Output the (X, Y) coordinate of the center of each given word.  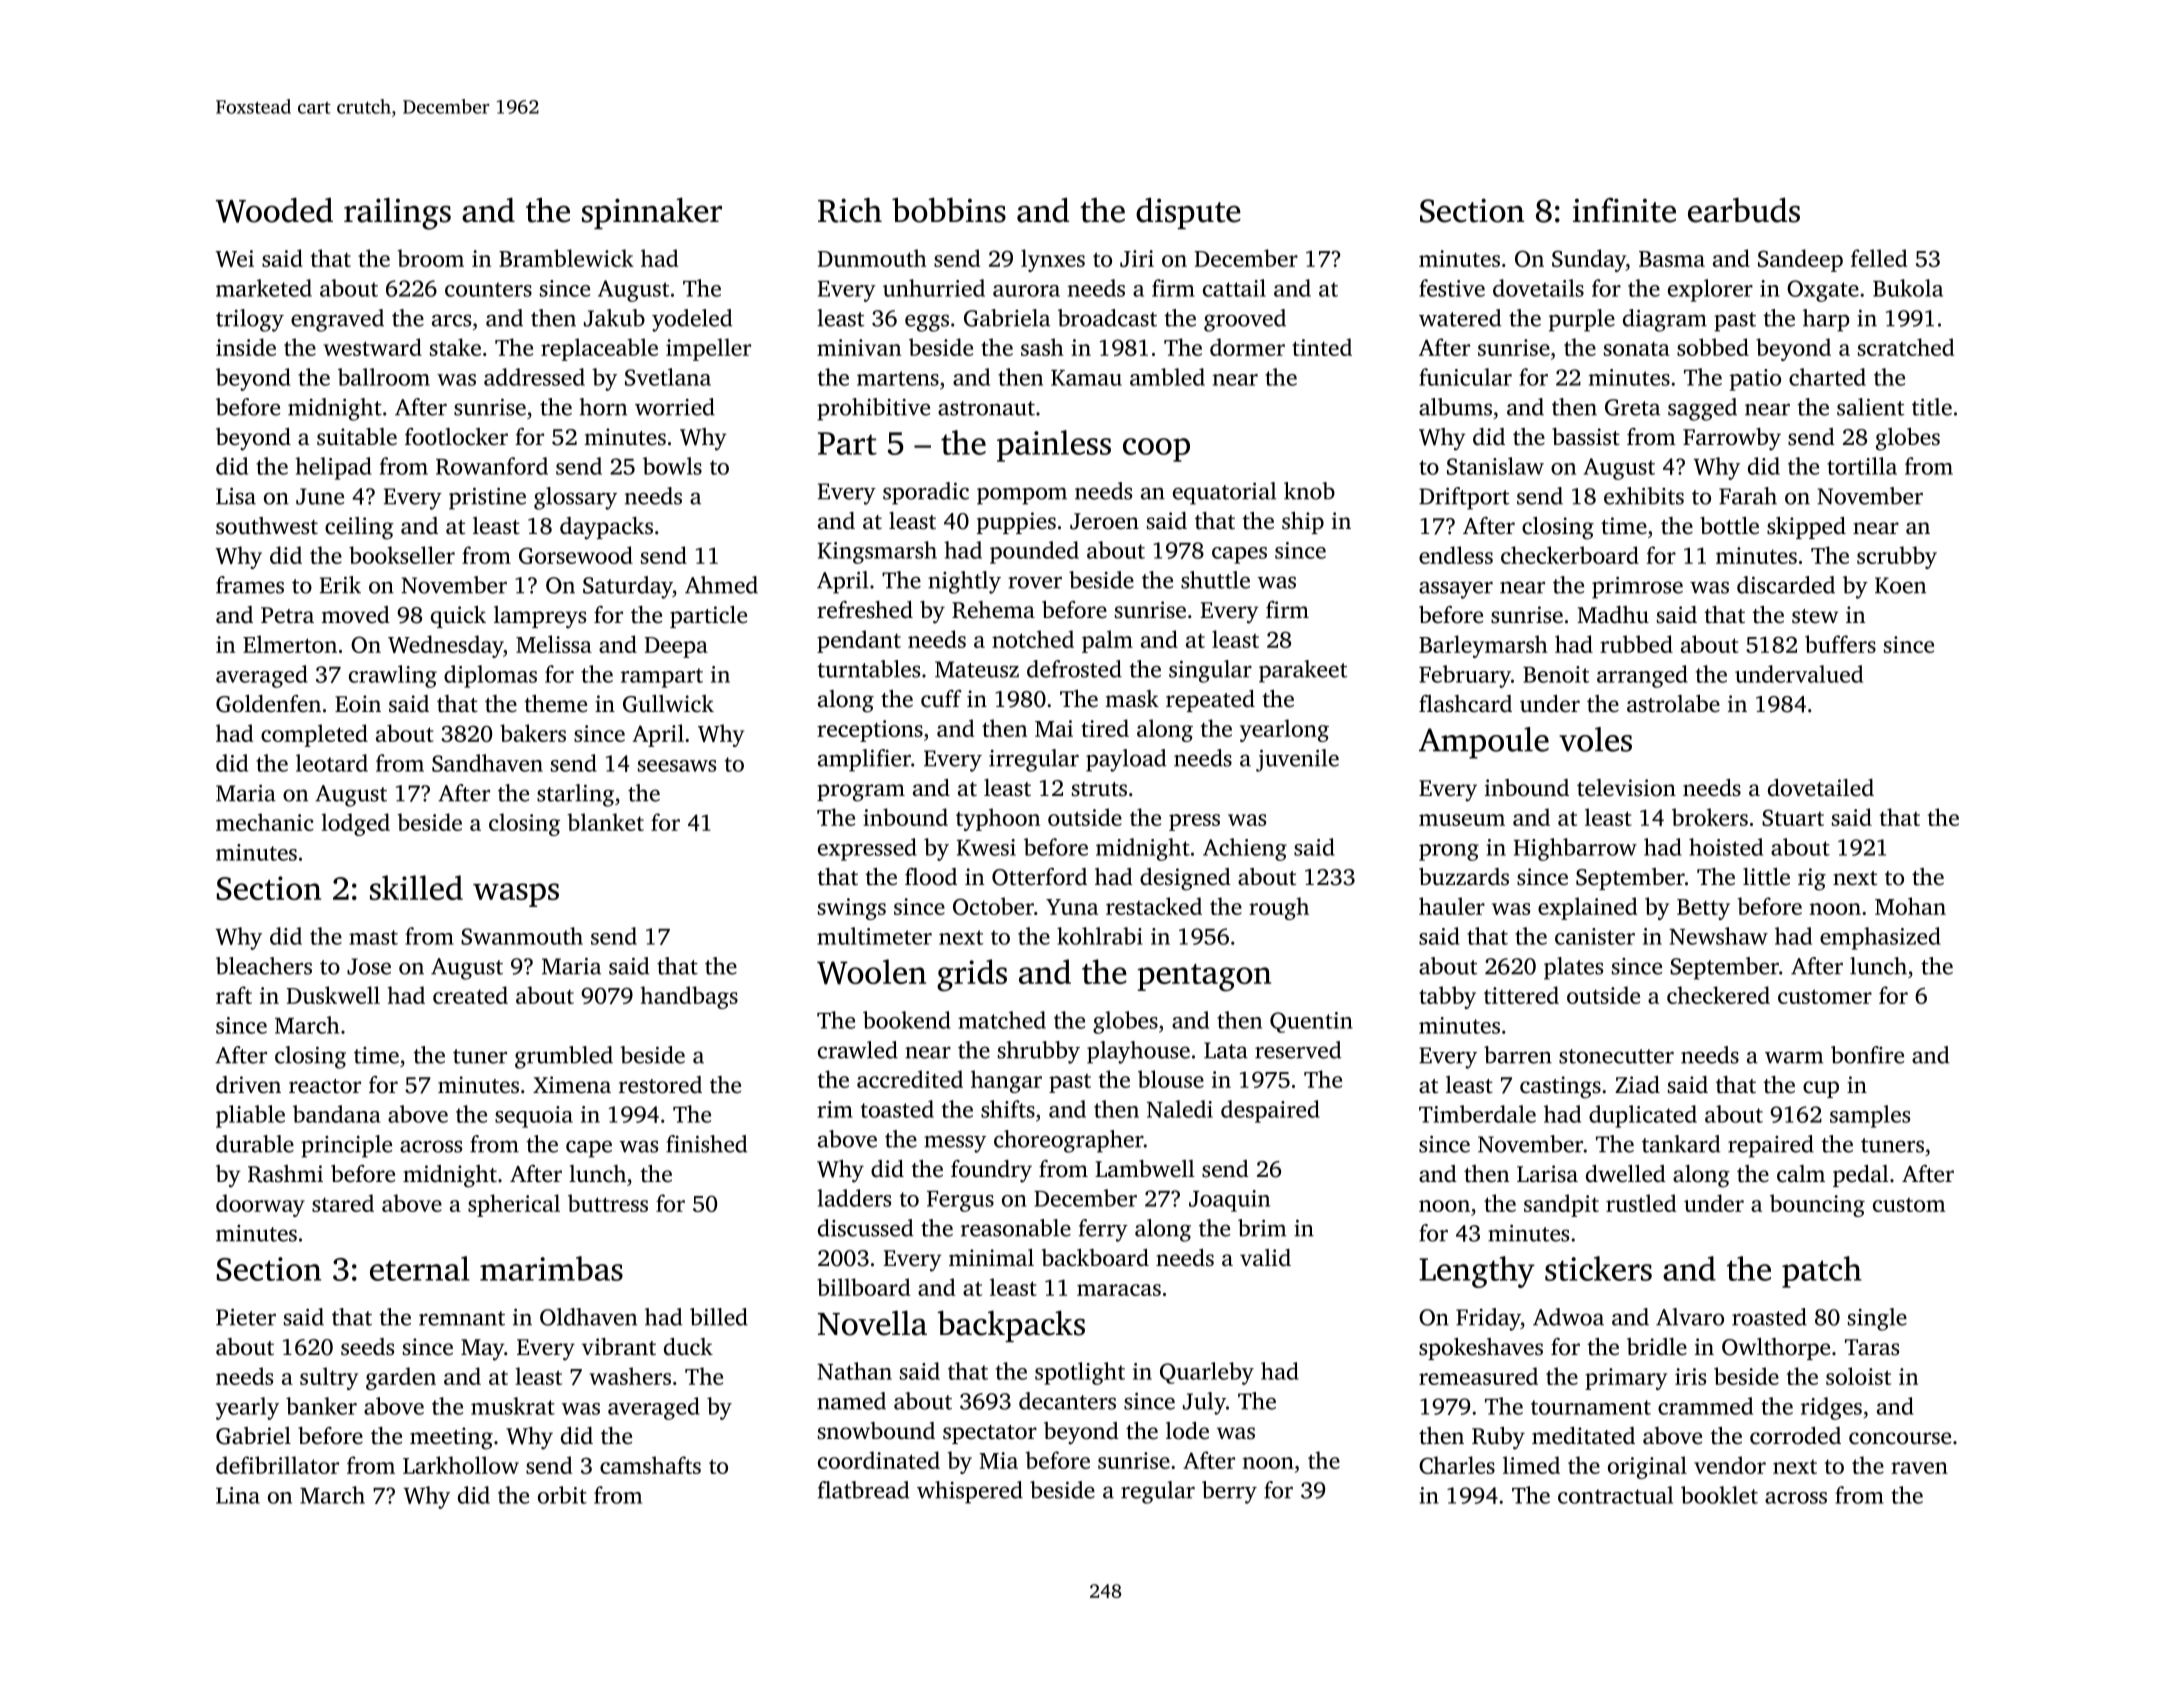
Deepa (676, 647)
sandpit (1561, 1205)
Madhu (1613, 615)
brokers (1710, 817)
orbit (562, 1495)
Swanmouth (522, 936)
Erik (340, 585)
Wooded (274, 210)
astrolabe (1673, 704)
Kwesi (986, 847)
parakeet (1303, 671)
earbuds (1744, 210)
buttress (608, 1203)
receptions (870, 731)
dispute (1188, 213)
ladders (854, 1198)
